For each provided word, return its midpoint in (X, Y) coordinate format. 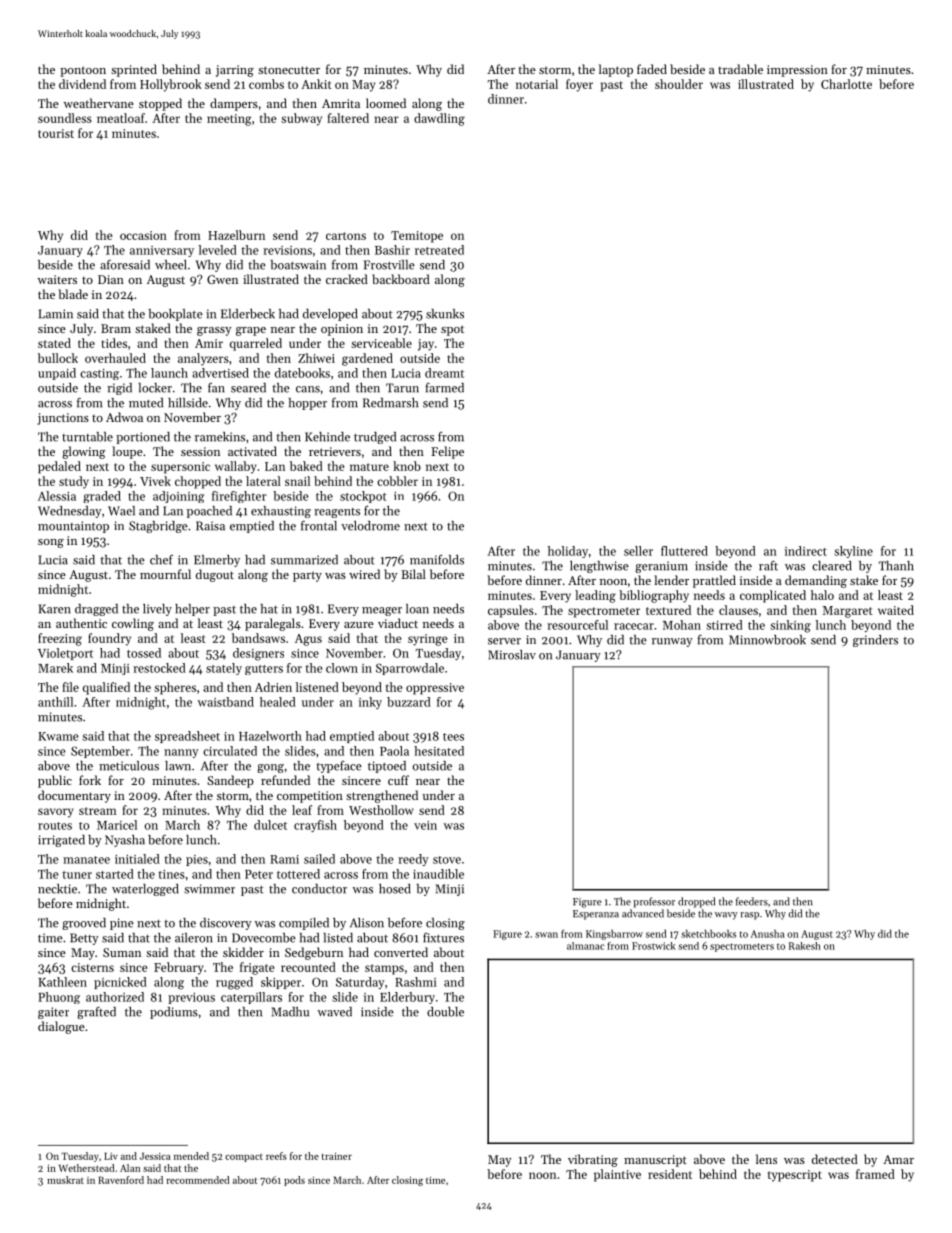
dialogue (61, 1027)
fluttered (684, 551)
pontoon (83, 71)
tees (453, 737)
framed (875, 1174)
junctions (63, 419)
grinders (875, 641)
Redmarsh (390, 403)
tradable (740, 69)
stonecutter (289, 70)
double (445, 1012)
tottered (298, 874)
